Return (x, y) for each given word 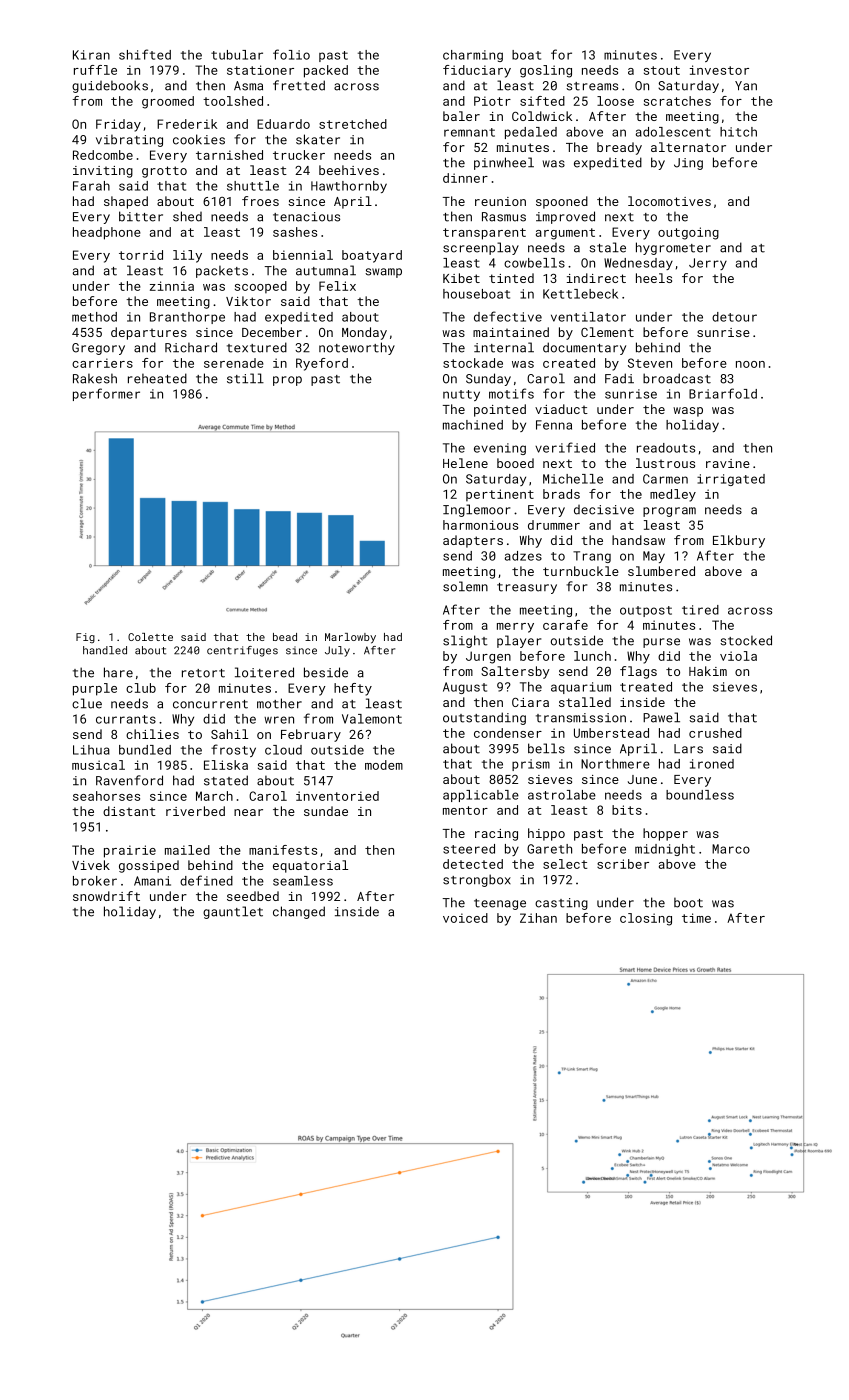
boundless (700, 795)
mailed (187, 850)
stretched (353, 124)
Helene (465, 463)
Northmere (615, 764)
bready (619, 148)
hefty (353, 689)
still (245, 378)
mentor (465, 810)
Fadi (619, 378)
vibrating (129, 140)
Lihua (91, 750)
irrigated (731, 480)
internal (504, 347)
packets (222, 272)
